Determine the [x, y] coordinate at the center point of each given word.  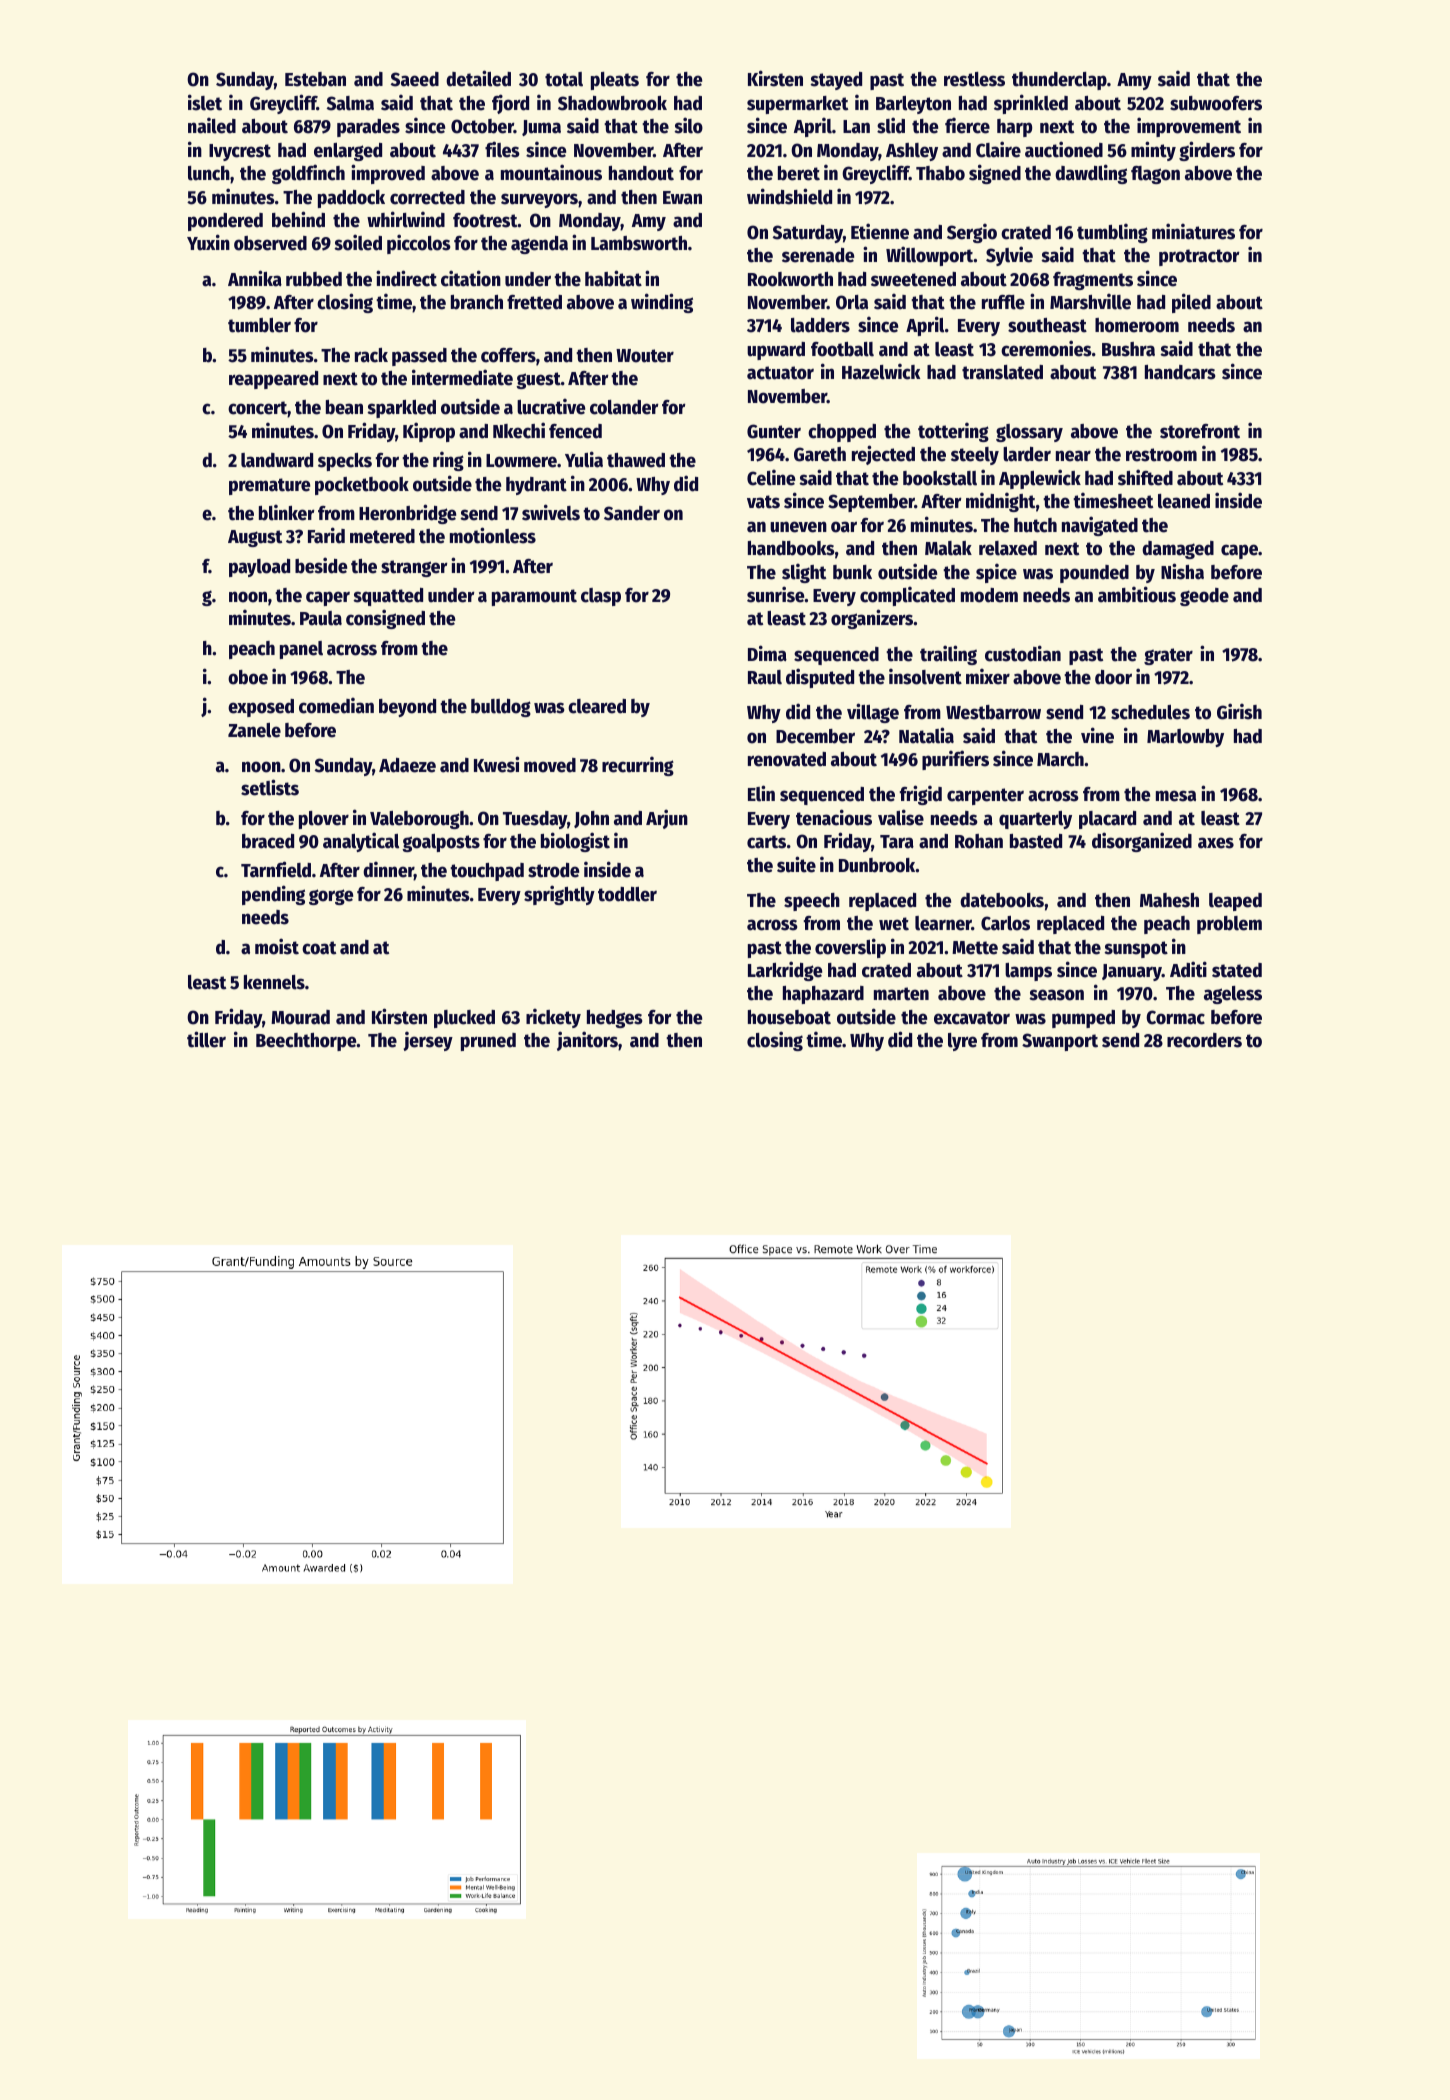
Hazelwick [881, 371]
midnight [1000, 502]
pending [273, 895]
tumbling [1112, 233]
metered [382, 536]
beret [799, 173]
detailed [478, 78]
